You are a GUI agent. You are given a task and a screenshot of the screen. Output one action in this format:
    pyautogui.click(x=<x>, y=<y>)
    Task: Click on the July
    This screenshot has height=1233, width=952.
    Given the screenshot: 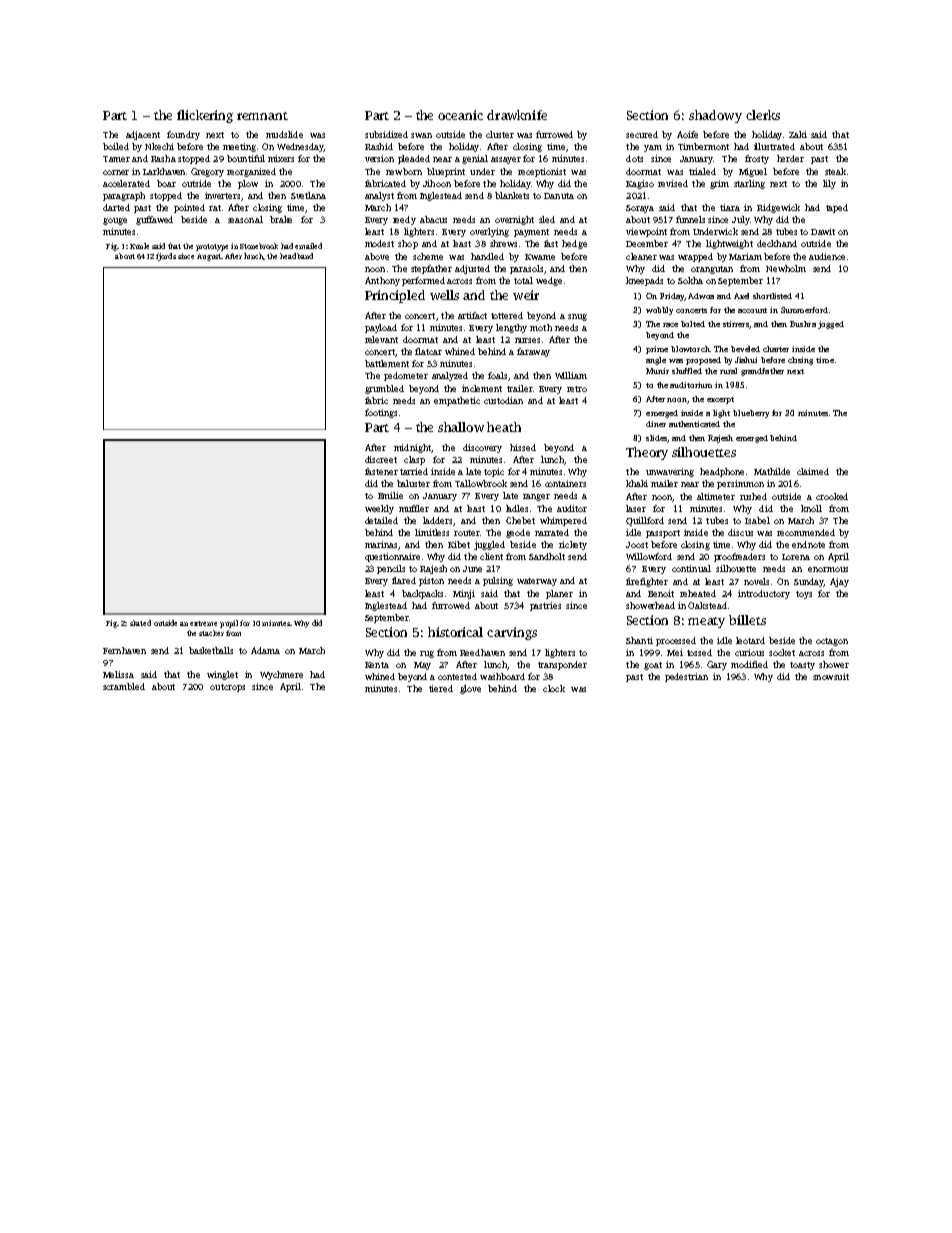 What is the action you would take?
    pyautogui.click(x=741, y=220)
